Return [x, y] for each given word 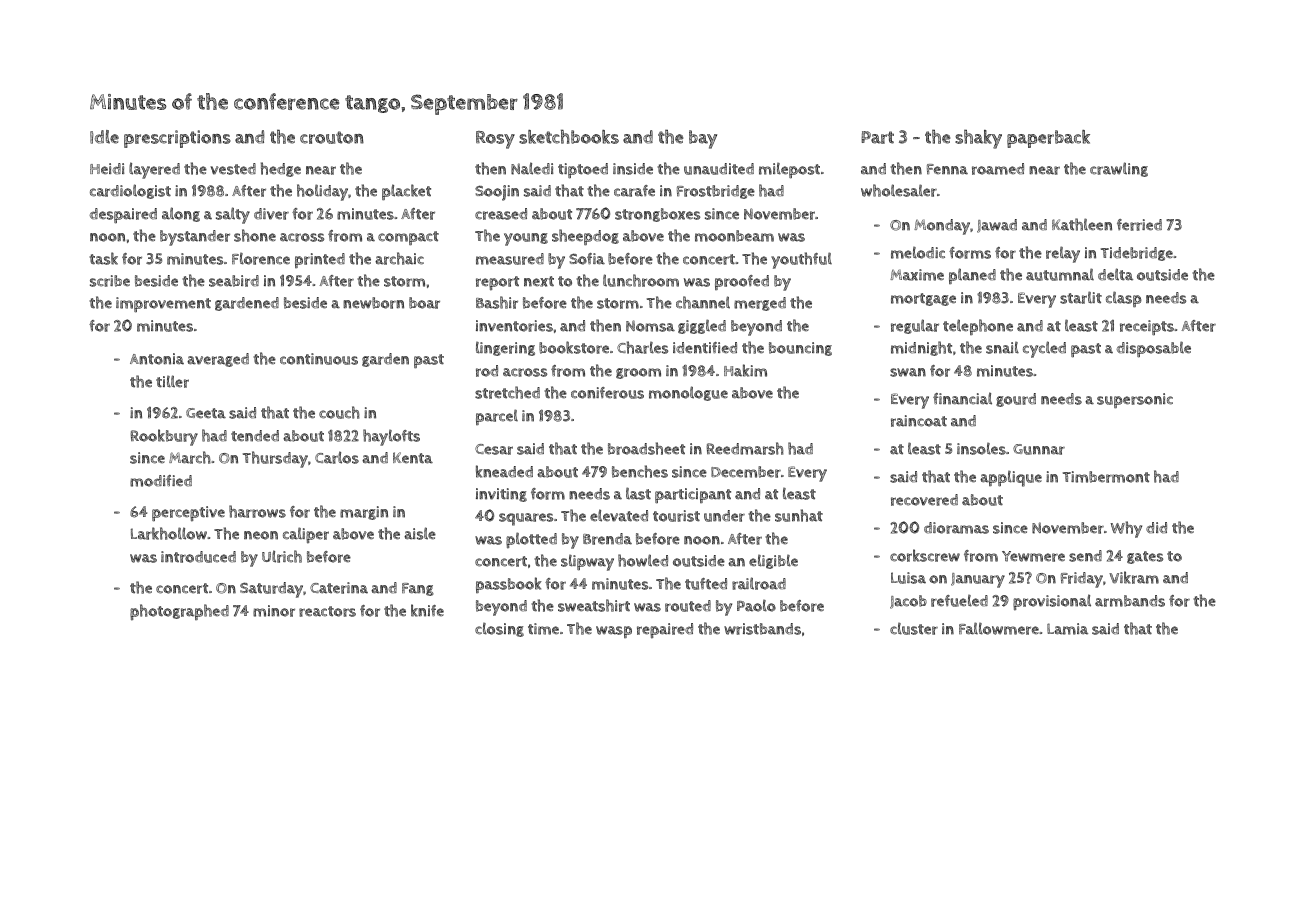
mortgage [923, 299]
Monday [942, 227]
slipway [587, 563]
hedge [281, 169]
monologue [688, 393]
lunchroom [641, 280]
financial [962, 398]
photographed [179, 612]
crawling [1119, 169]
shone [255, 235]
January [978, 580]
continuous [319, 359]
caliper [306, 535]
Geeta [206, 413]
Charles [642, 347]
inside [633, 169]
